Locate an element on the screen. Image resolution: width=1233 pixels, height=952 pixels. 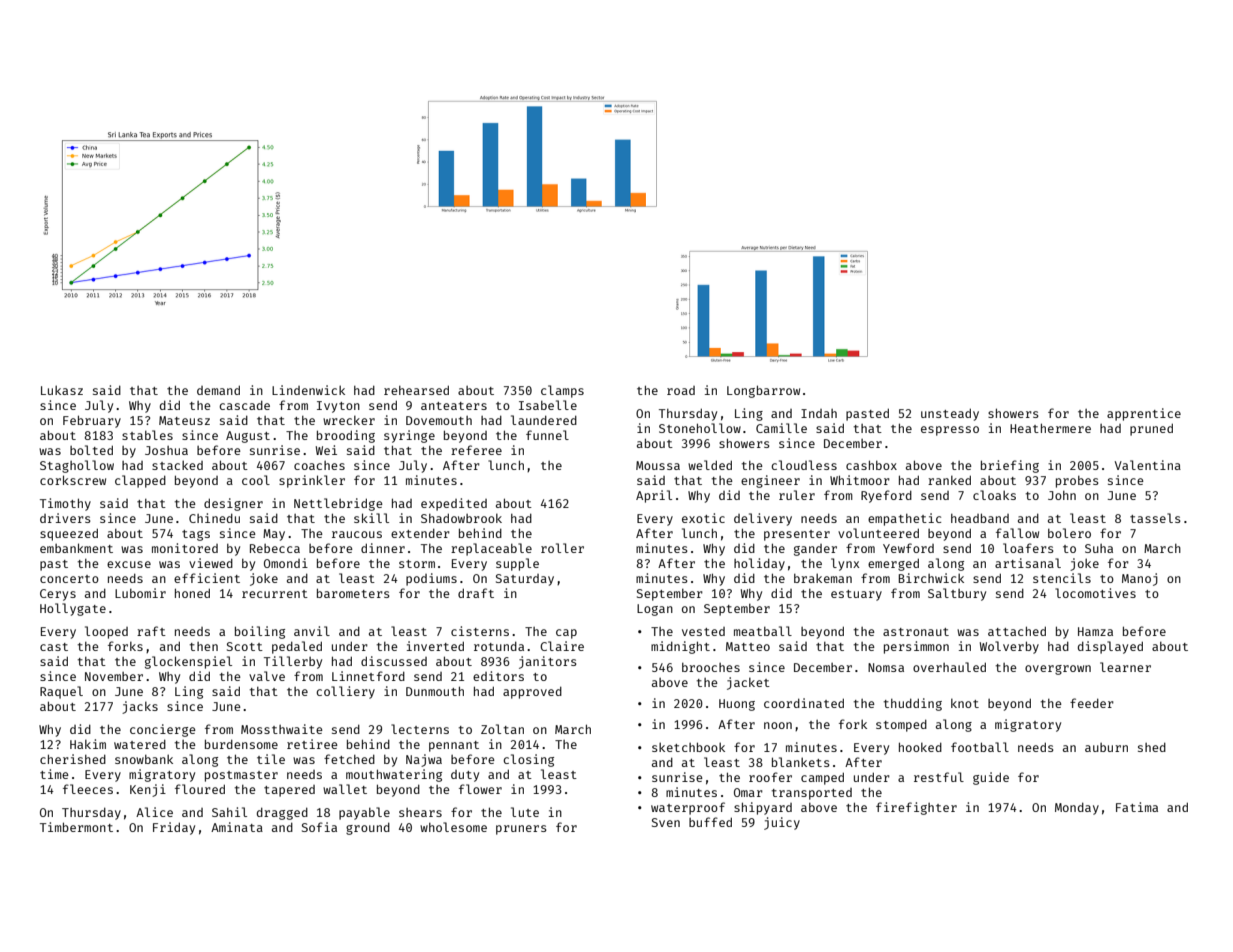
Moussa is located at coordinates (658, 465).
